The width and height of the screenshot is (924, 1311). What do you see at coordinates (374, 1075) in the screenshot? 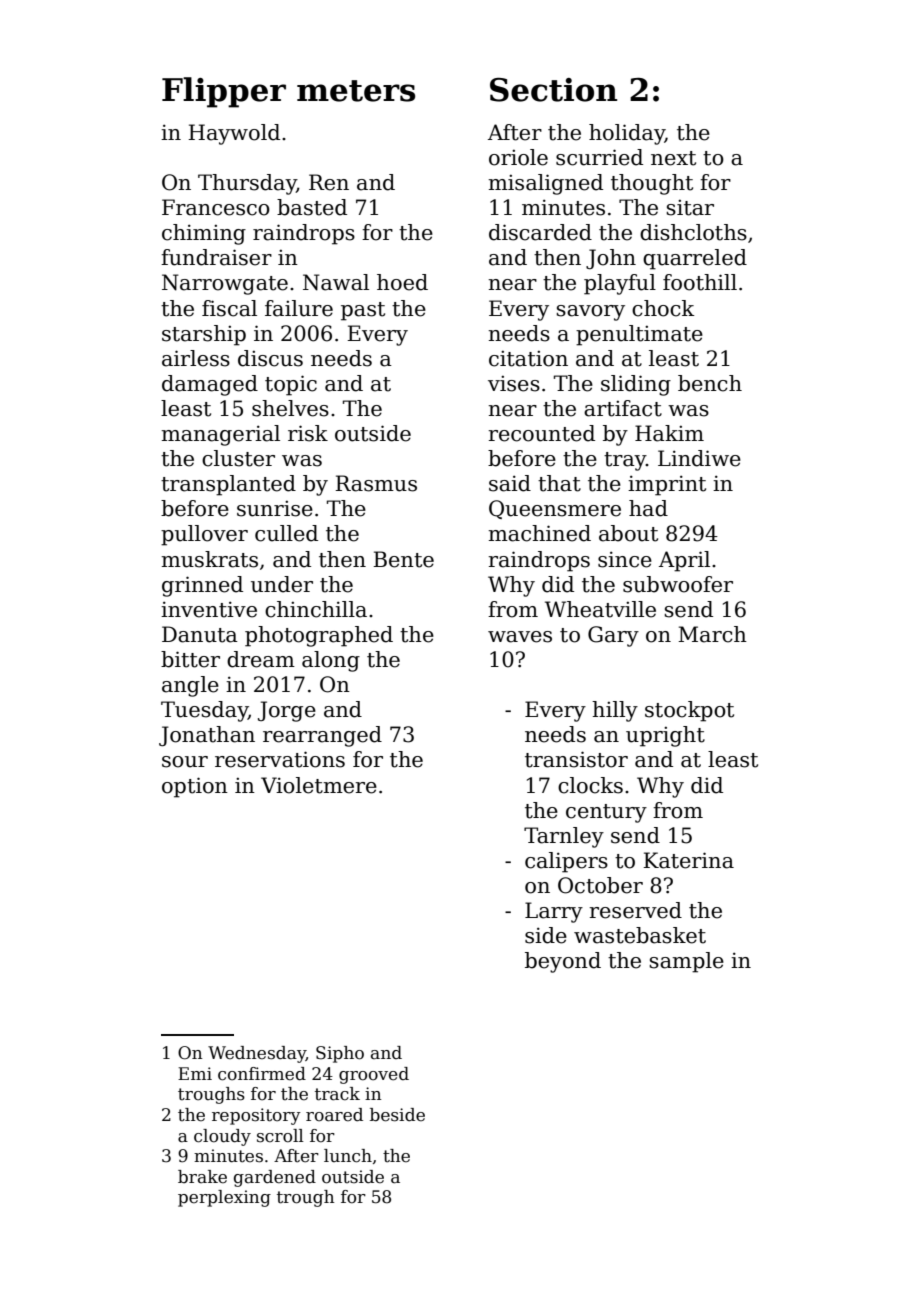
I see `grooved` at bounding box center [374, 1075].
